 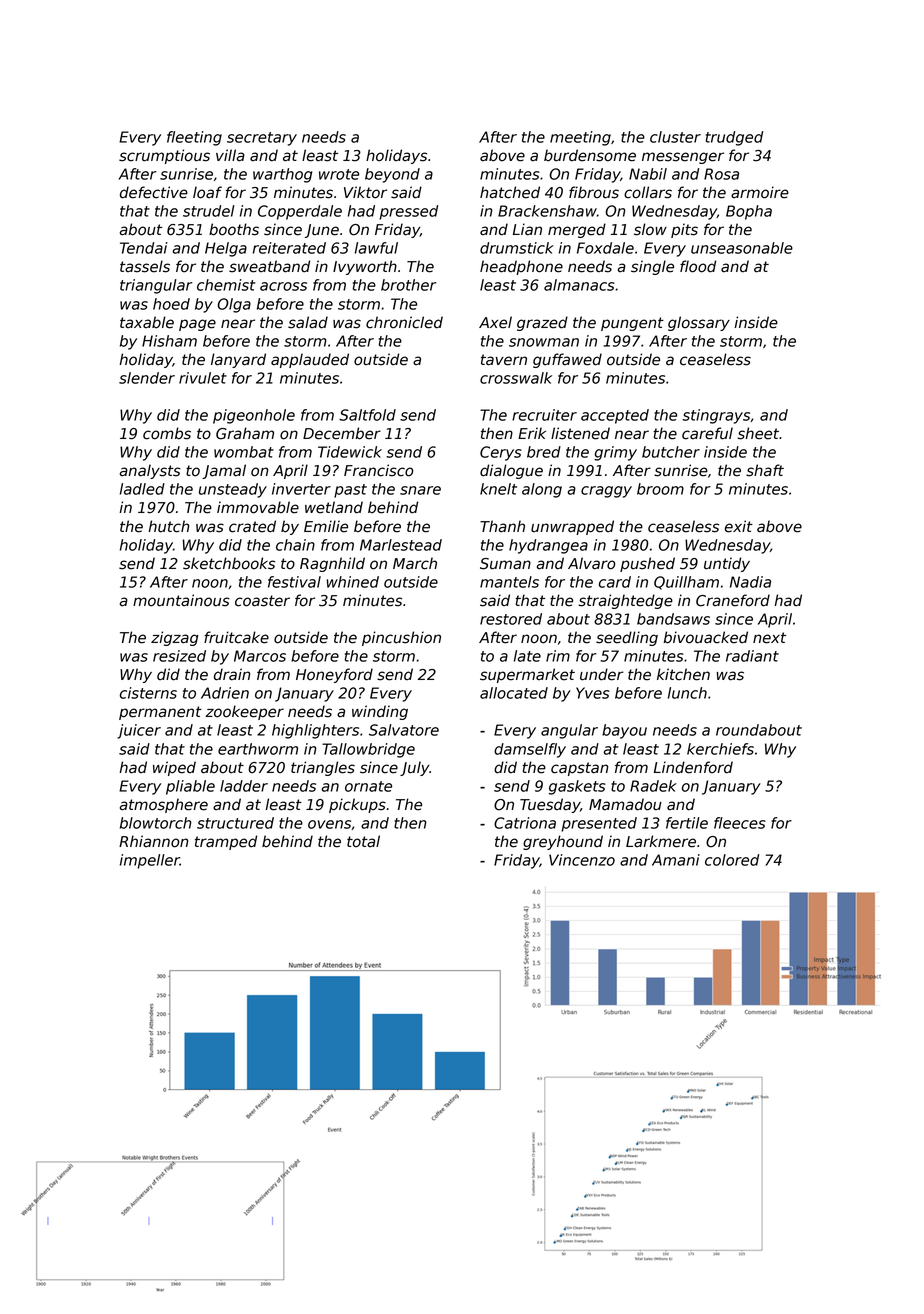 What do you see at coordinates (225, 693) in the screenshot?
I see `Adrien` at bounding box center [225, 693].
